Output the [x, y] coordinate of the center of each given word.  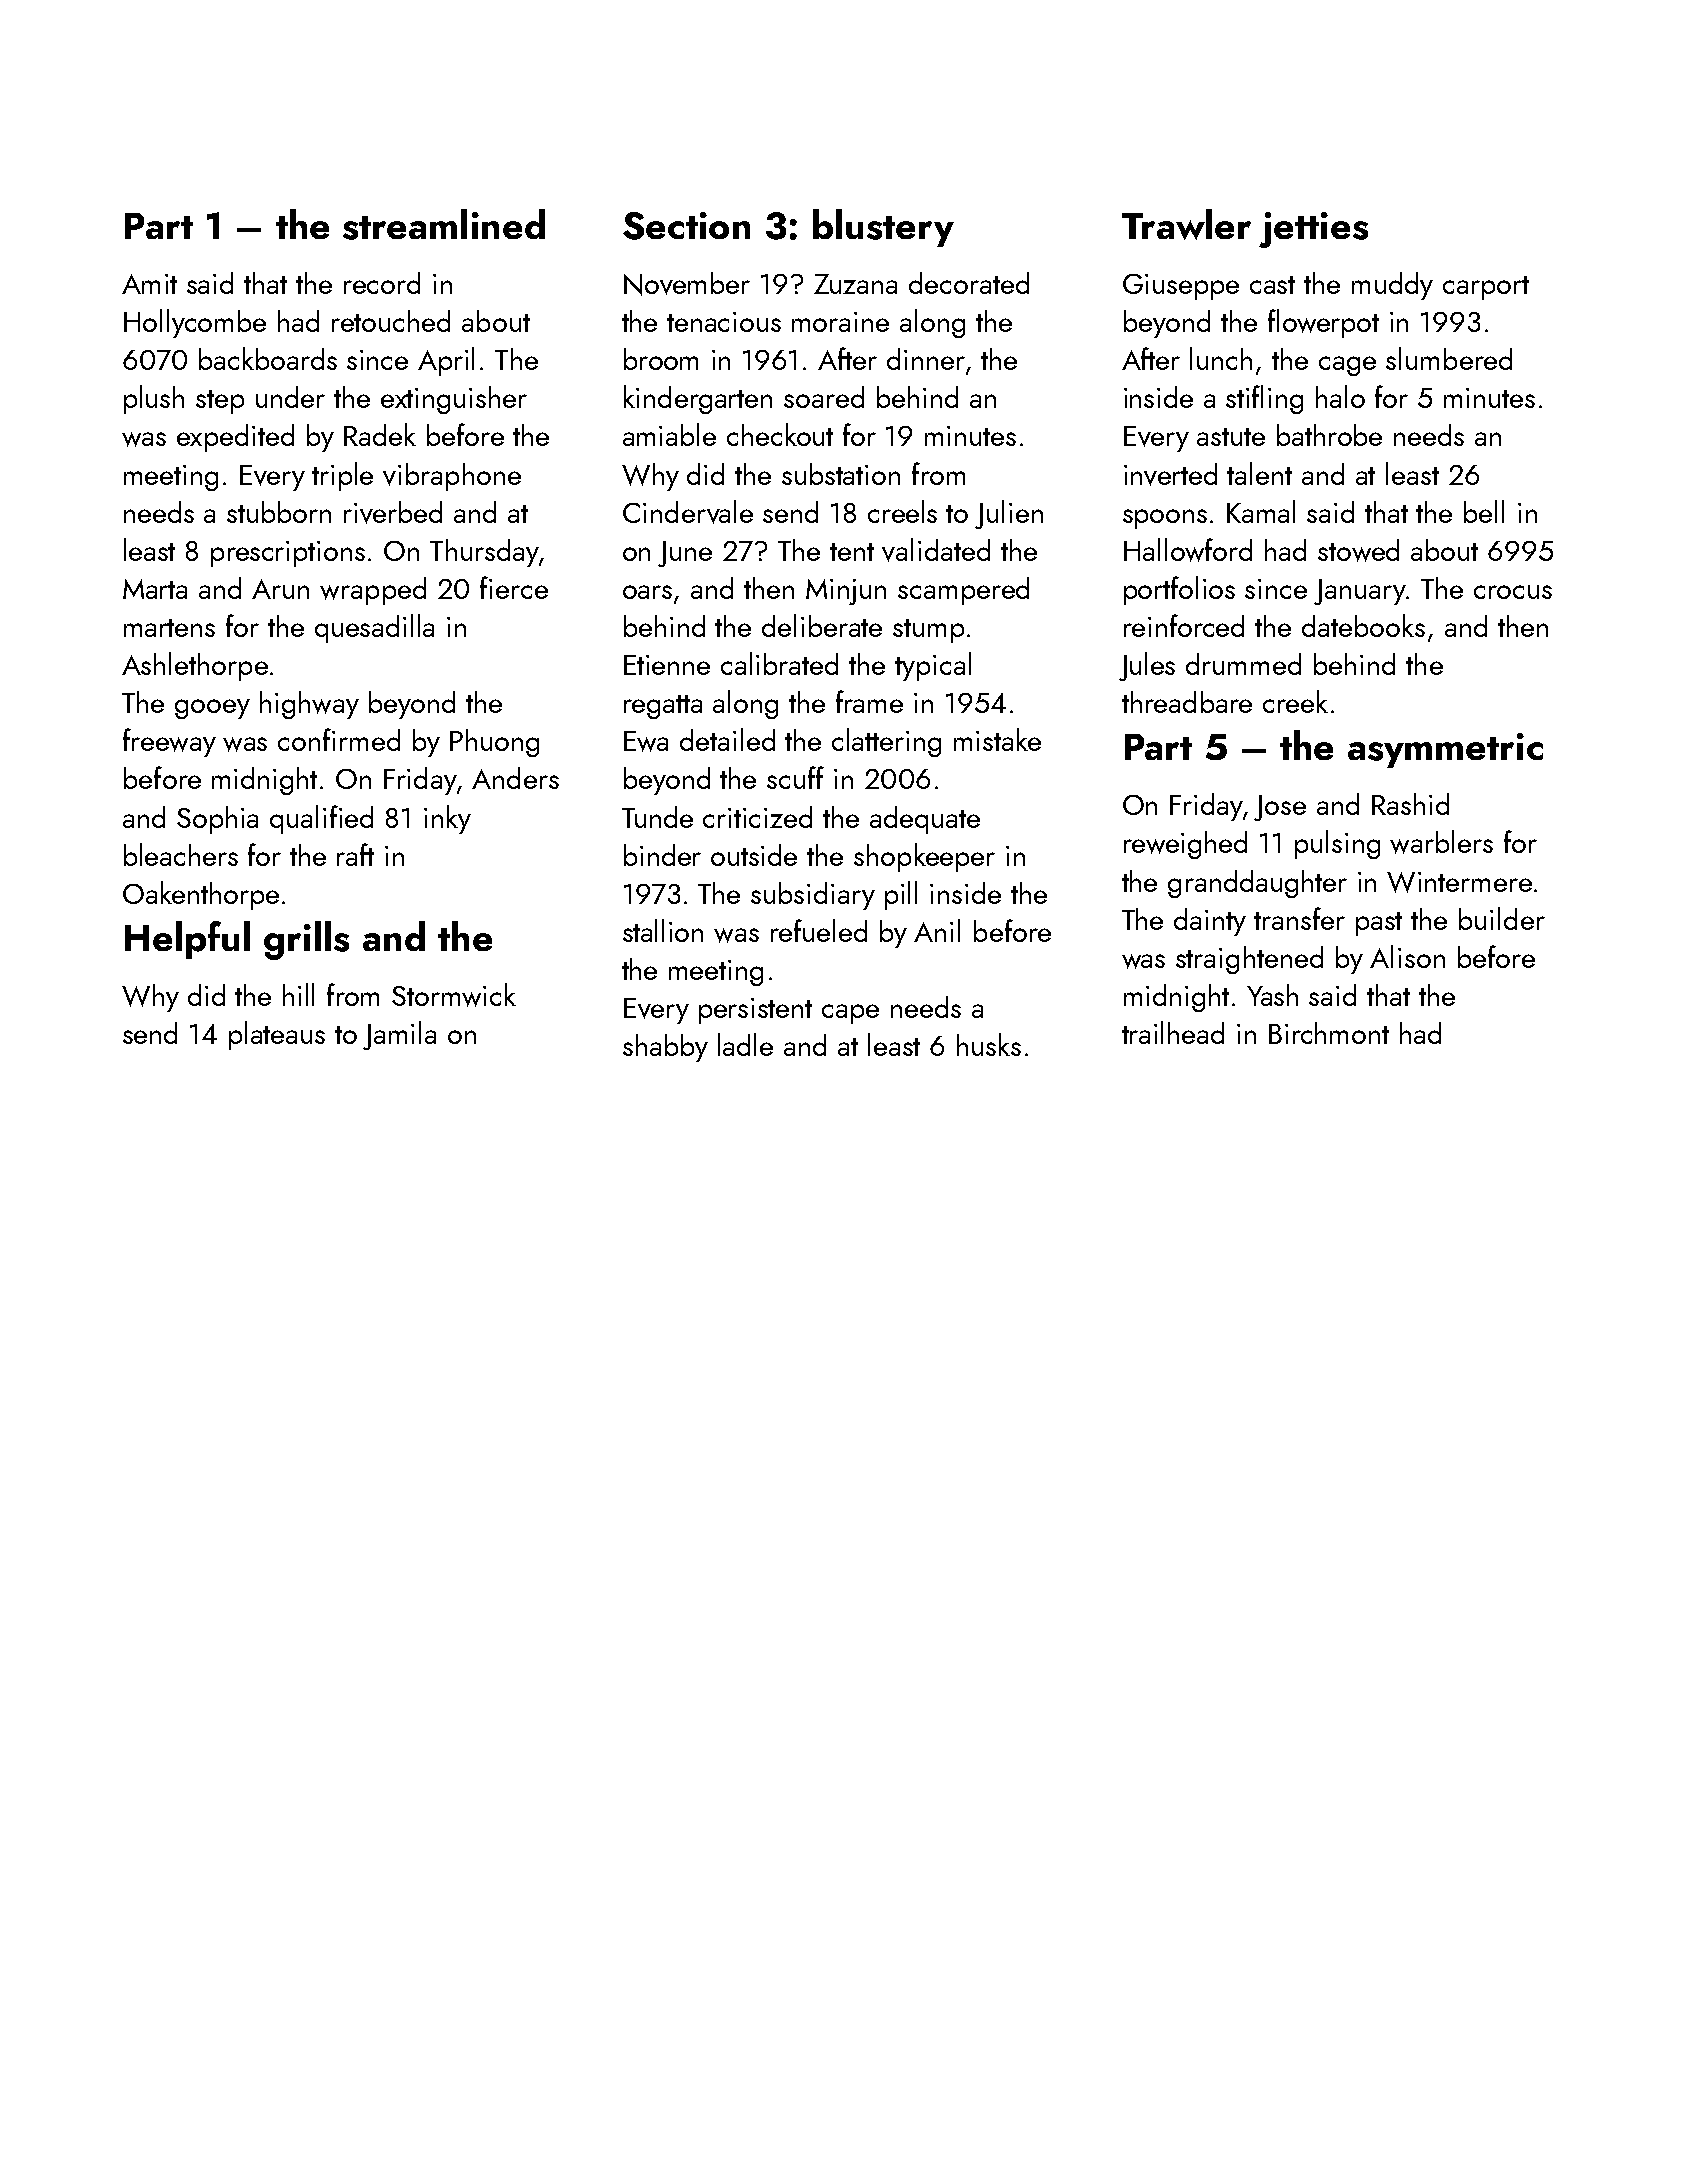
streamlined [444, 224]
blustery [883, 228]
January [1360, 592]
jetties [1313, 230]
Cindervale [688, 512]
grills [306, 940]
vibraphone [452, 477]
